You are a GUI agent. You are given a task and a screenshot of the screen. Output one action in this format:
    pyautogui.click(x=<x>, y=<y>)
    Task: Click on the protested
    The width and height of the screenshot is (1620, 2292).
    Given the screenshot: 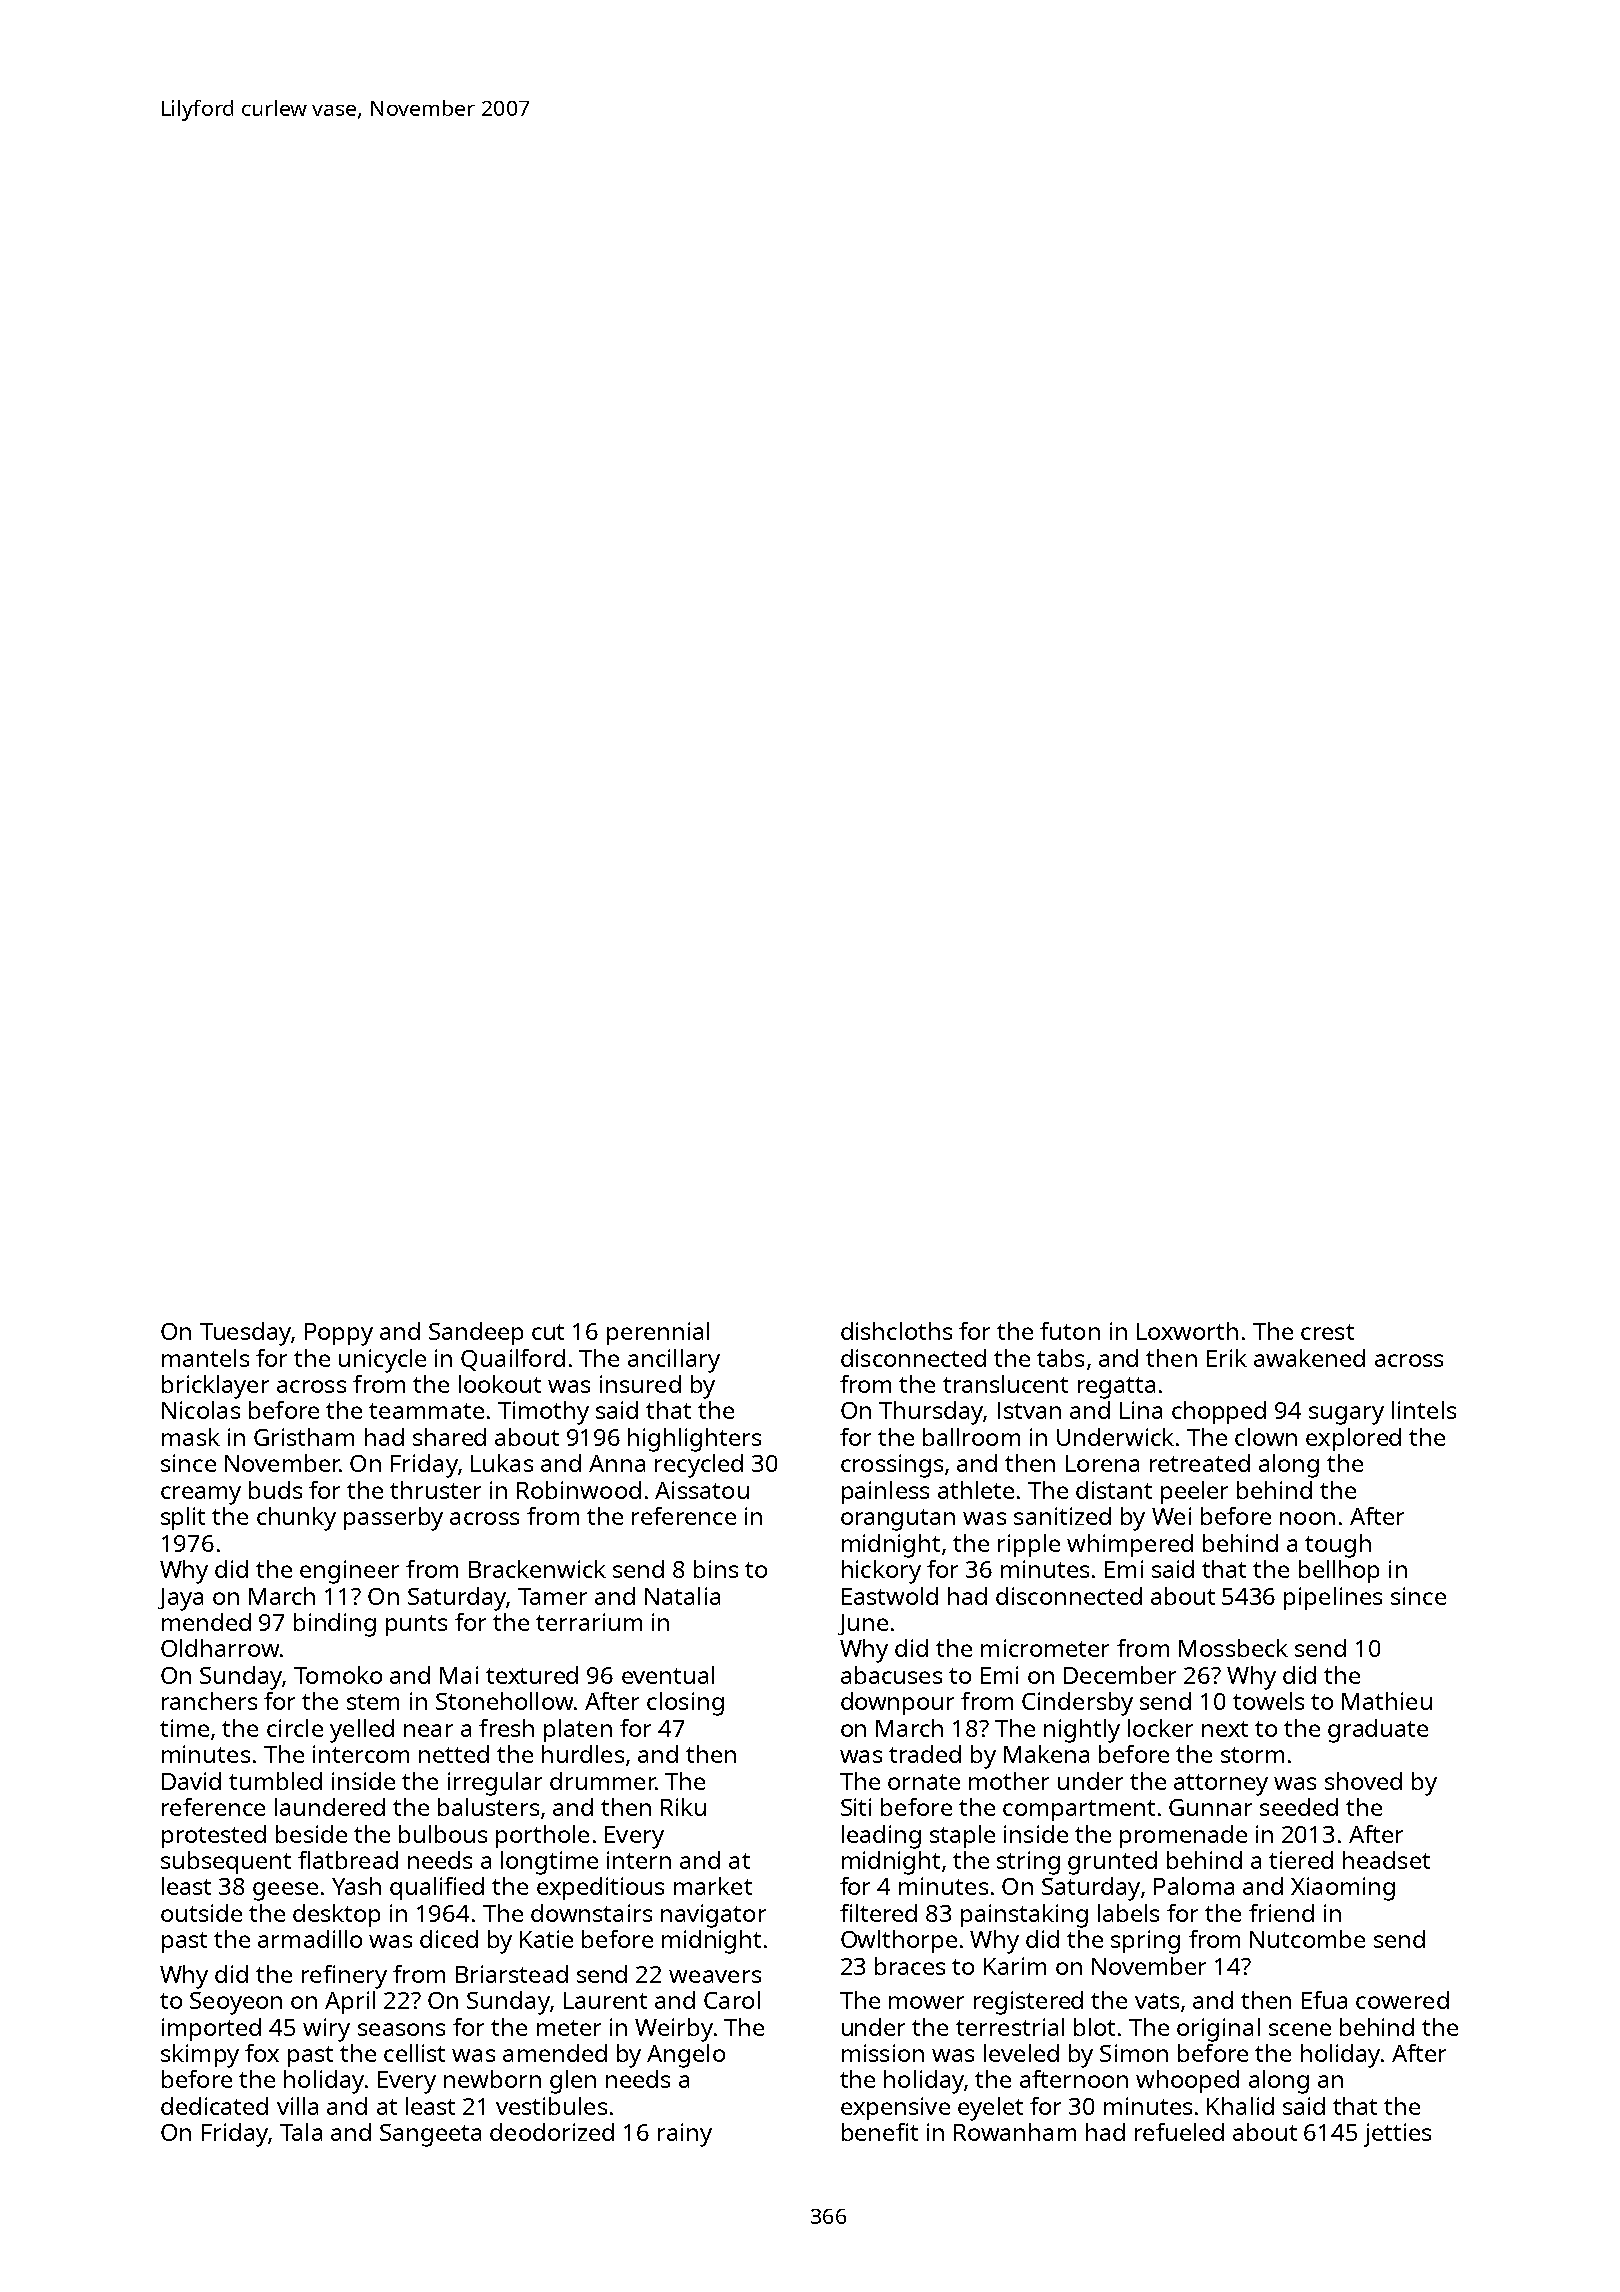 What is the action you would take?
    pyautogui.click(x=214, y=1836)
